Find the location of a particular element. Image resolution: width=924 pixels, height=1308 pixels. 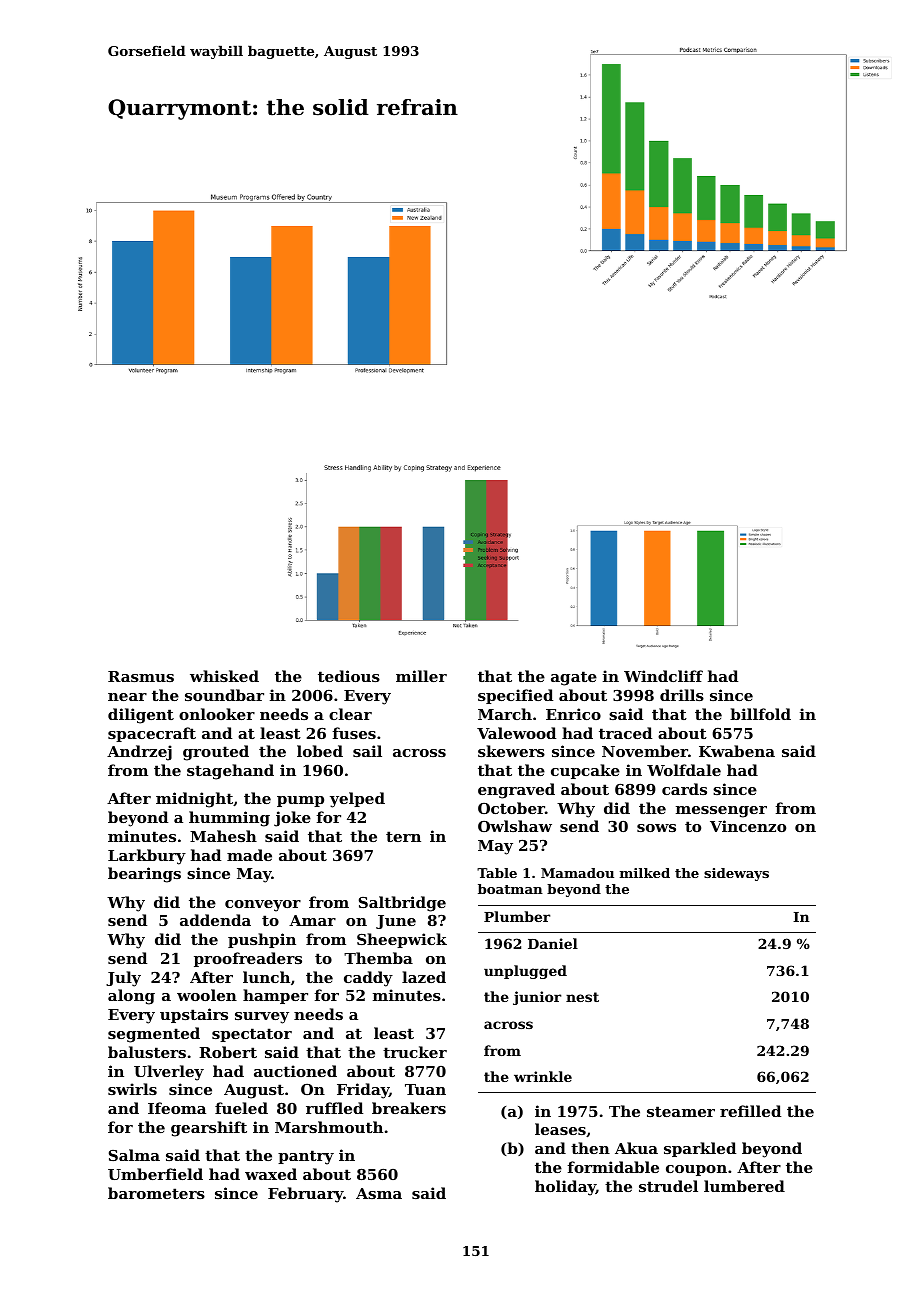

Saltbridge is located at coordinates (402, 904).
